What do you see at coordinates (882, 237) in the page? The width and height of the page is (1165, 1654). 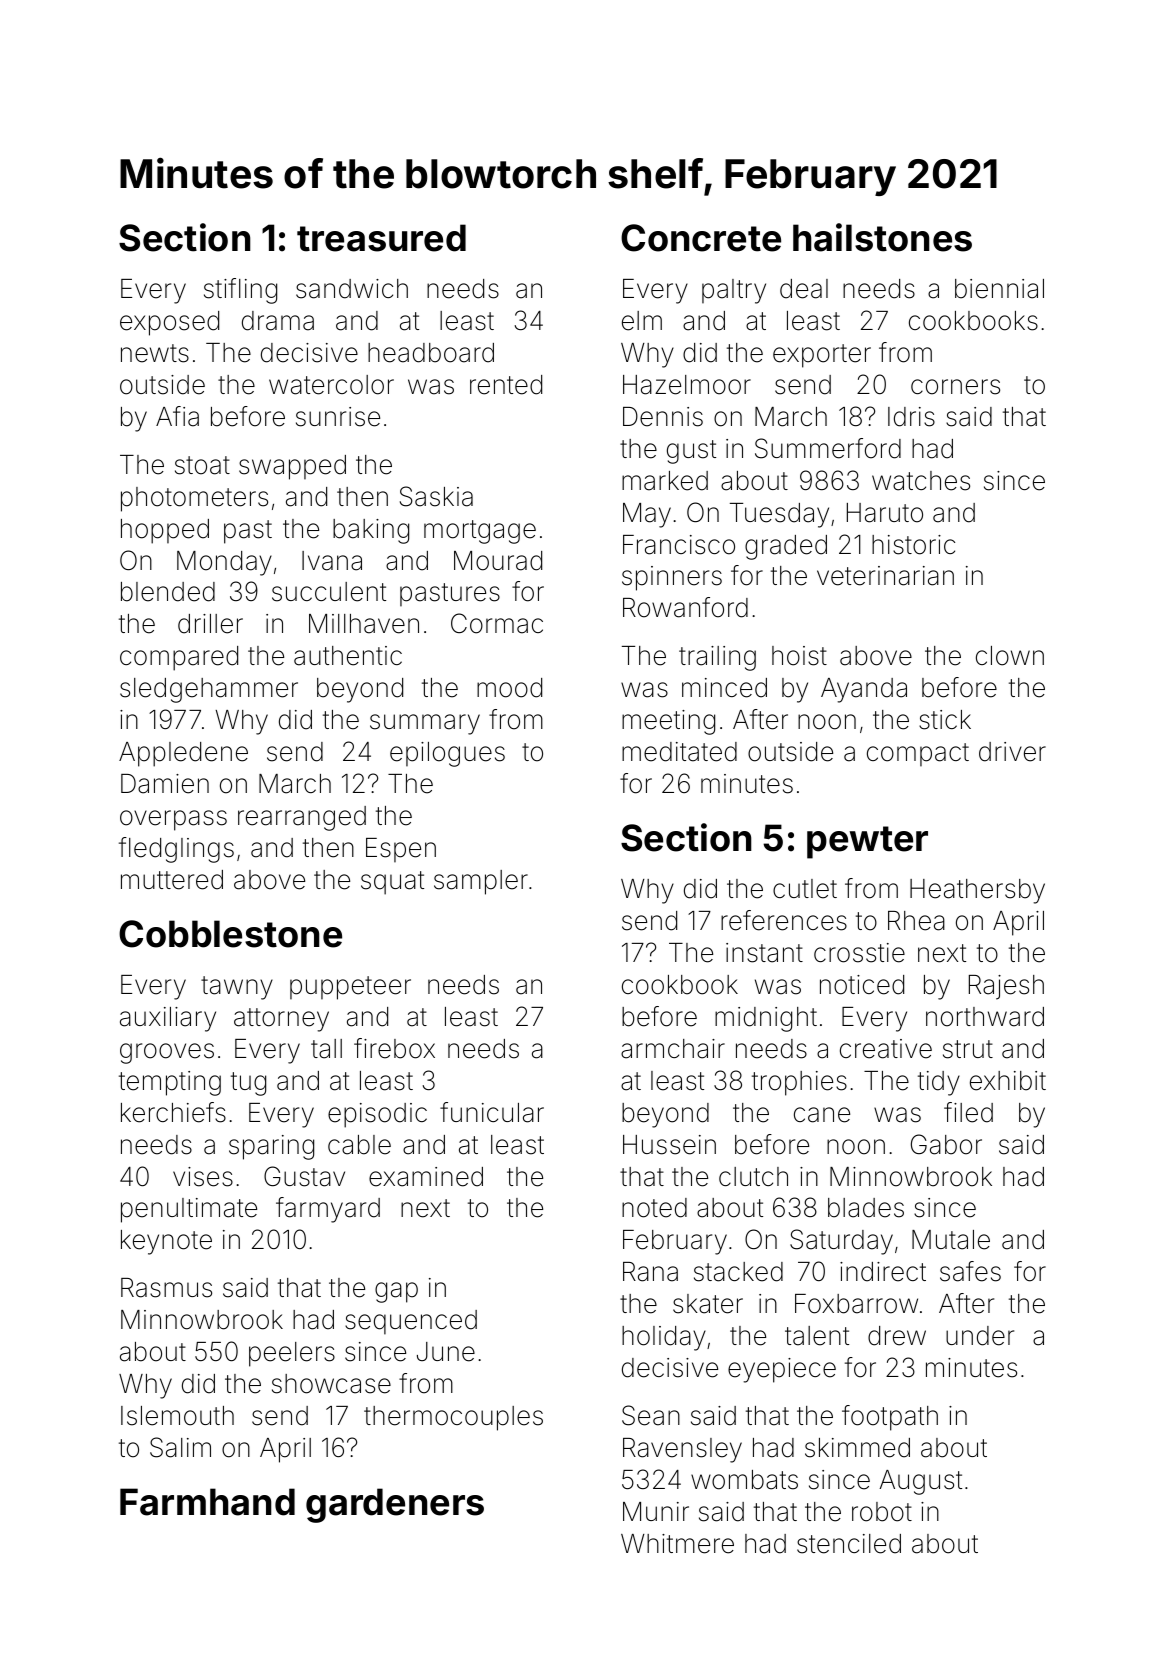 I see `hailstones` at bounding box center [882, 237].
